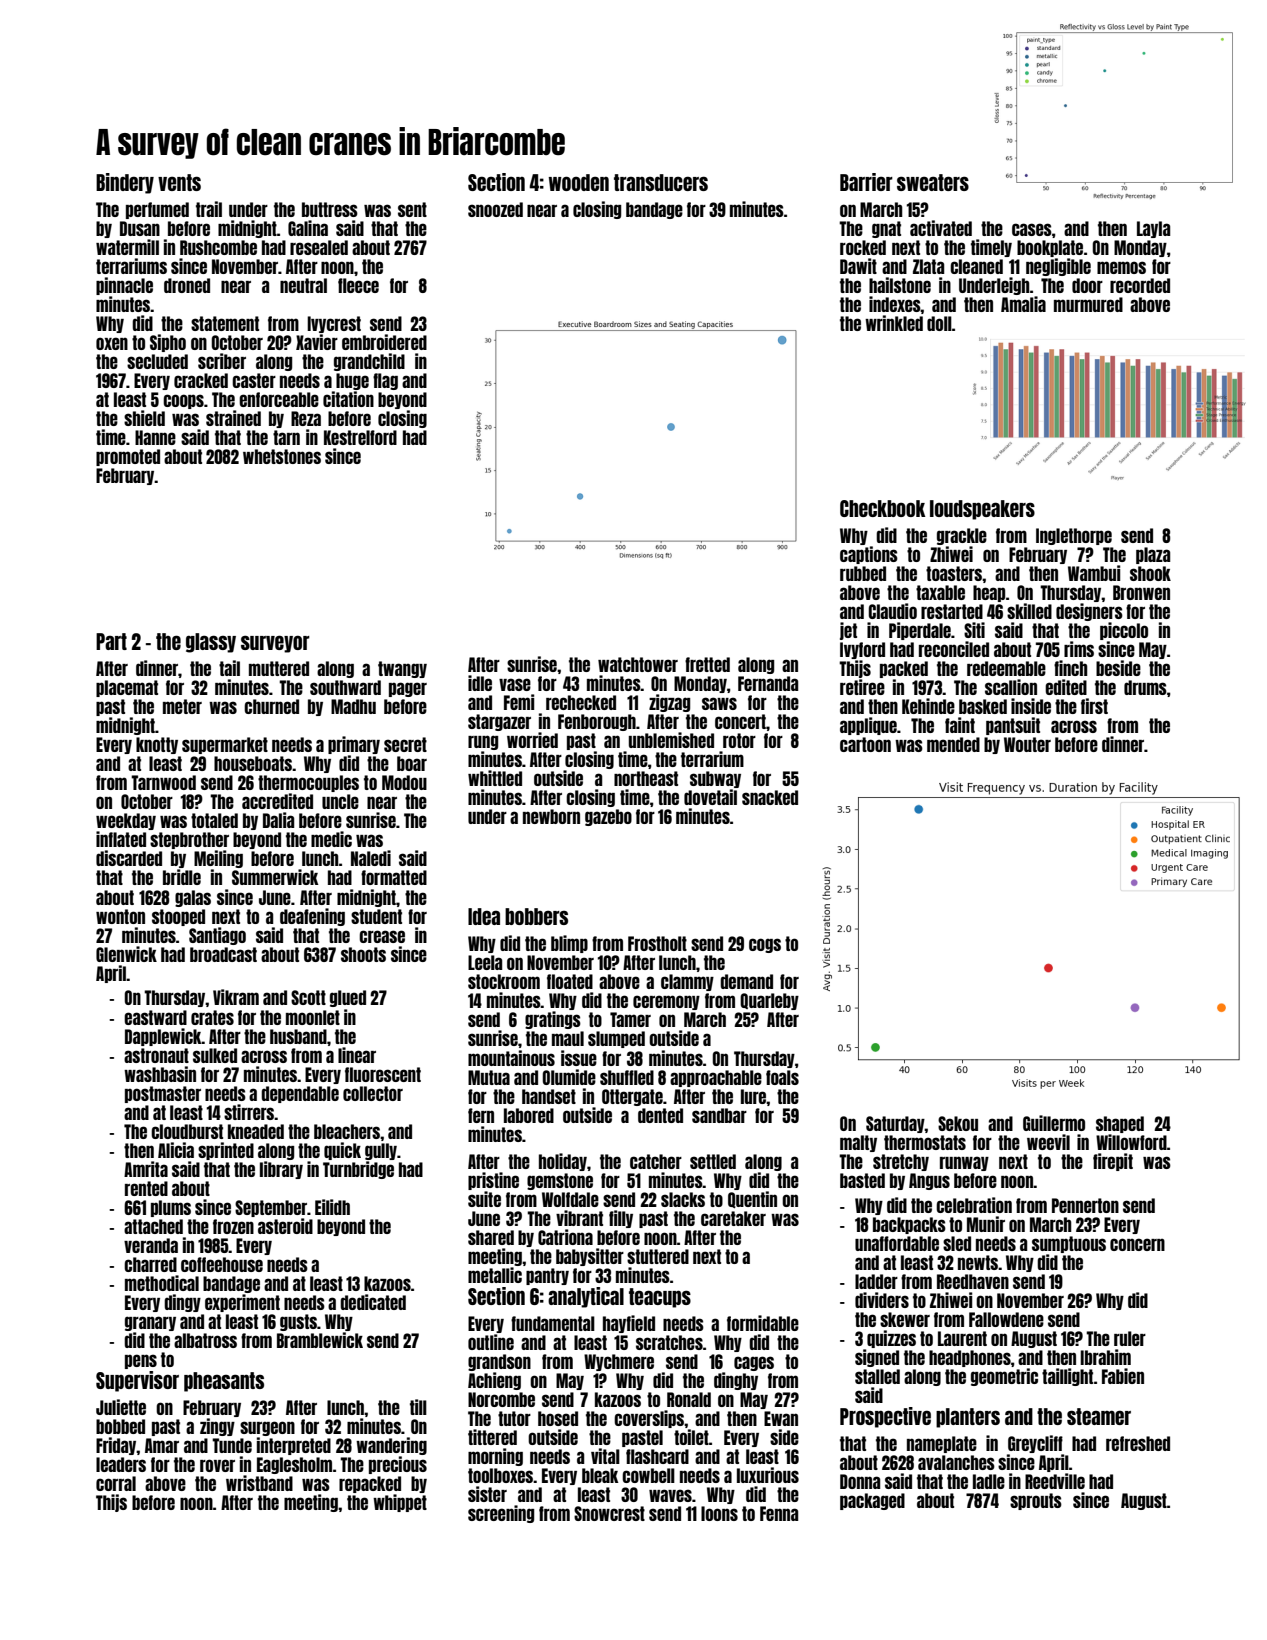 The width and height of the image is (1267, 1640). Describe the element at coordinates (1027, 744) in the image. I see `Wouter` at that location.
